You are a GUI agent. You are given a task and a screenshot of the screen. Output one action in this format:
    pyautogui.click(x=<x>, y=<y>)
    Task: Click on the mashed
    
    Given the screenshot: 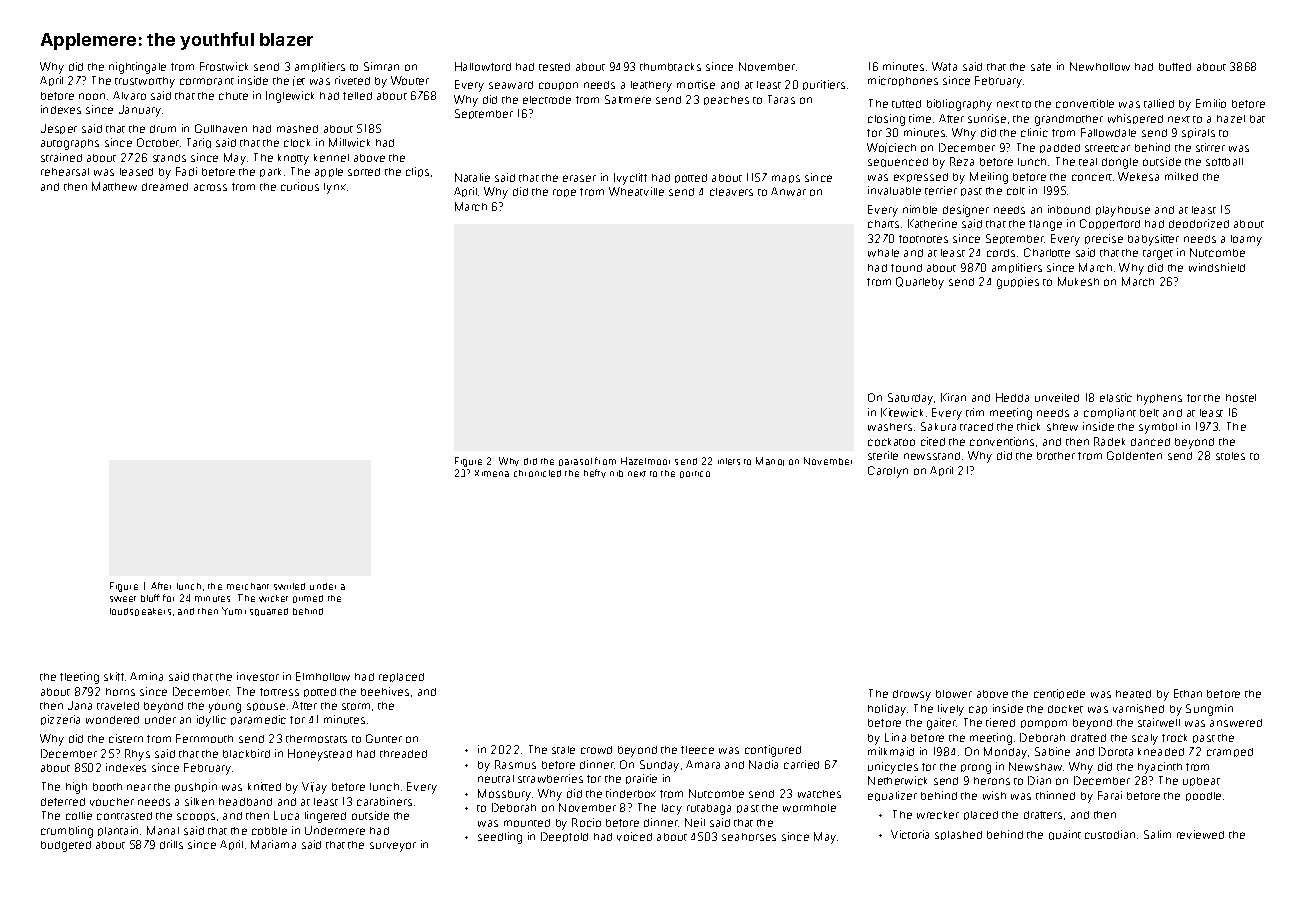 What is the action you would take?
    pyautogui.click(x=297, y=129)
